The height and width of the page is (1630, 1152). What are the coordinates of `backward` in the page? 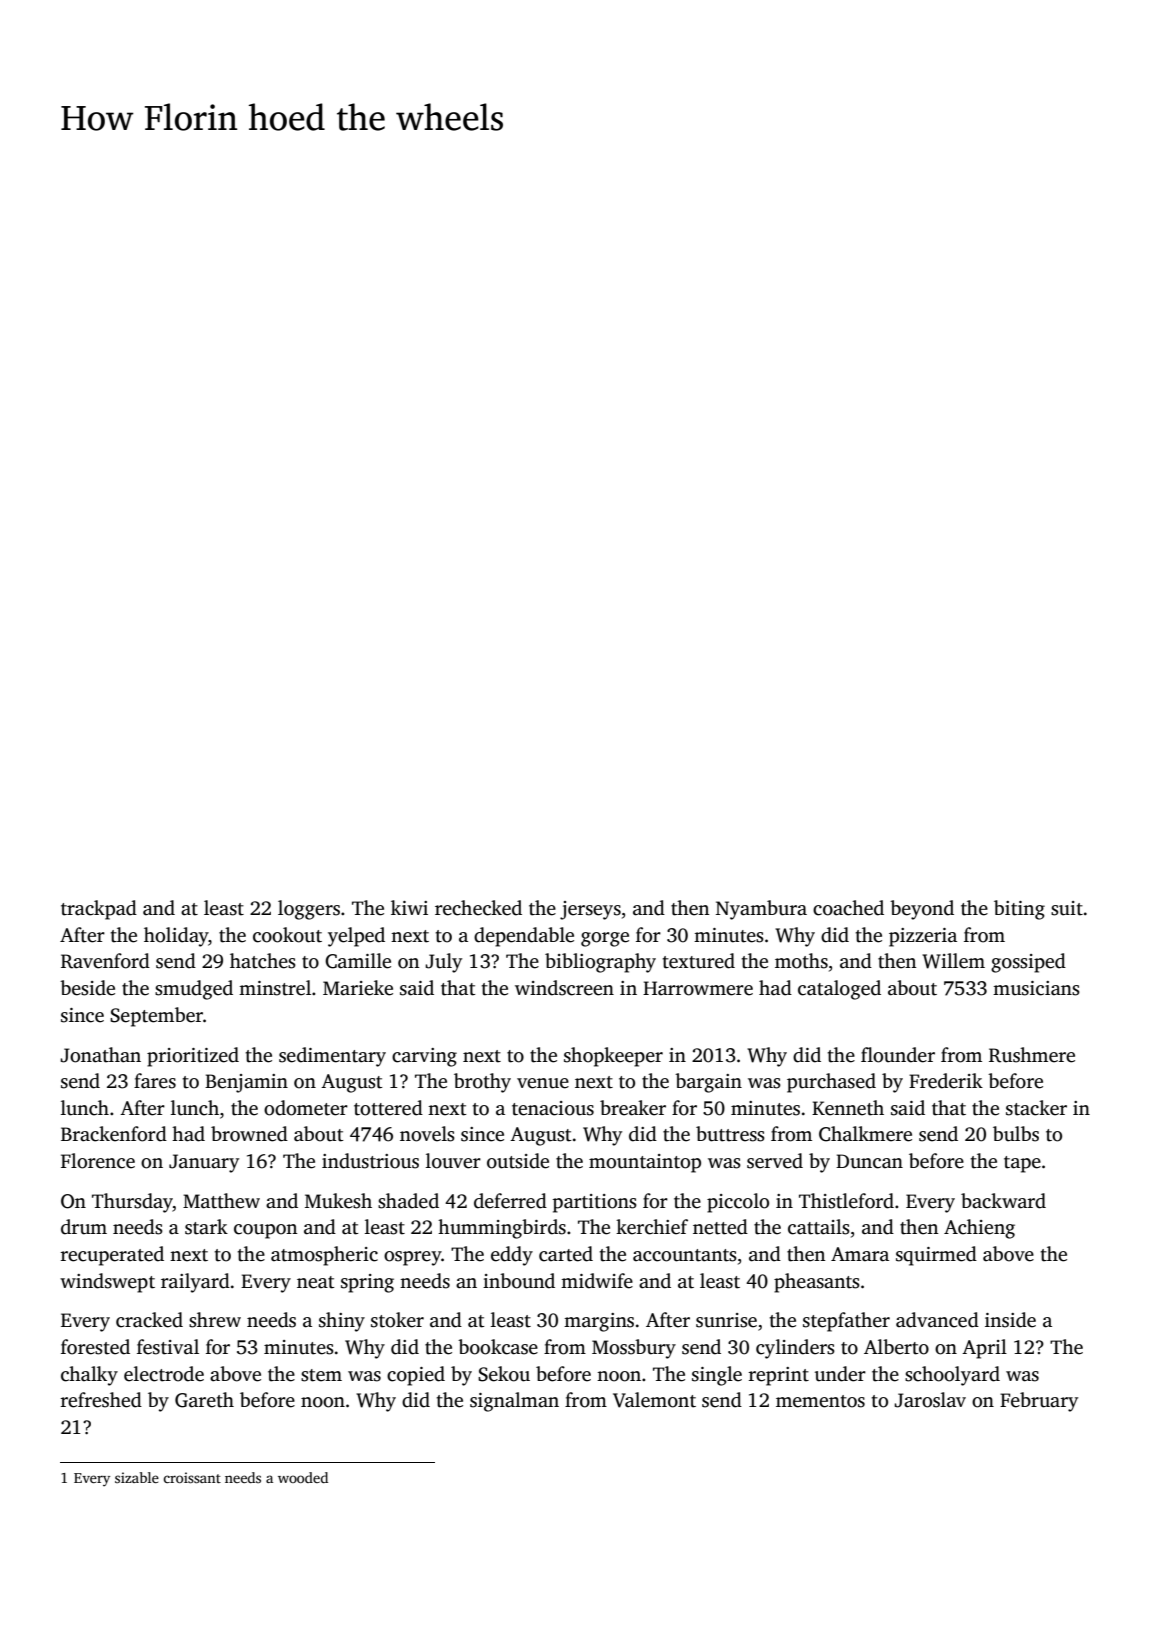 It's located at (1003, 1201).
